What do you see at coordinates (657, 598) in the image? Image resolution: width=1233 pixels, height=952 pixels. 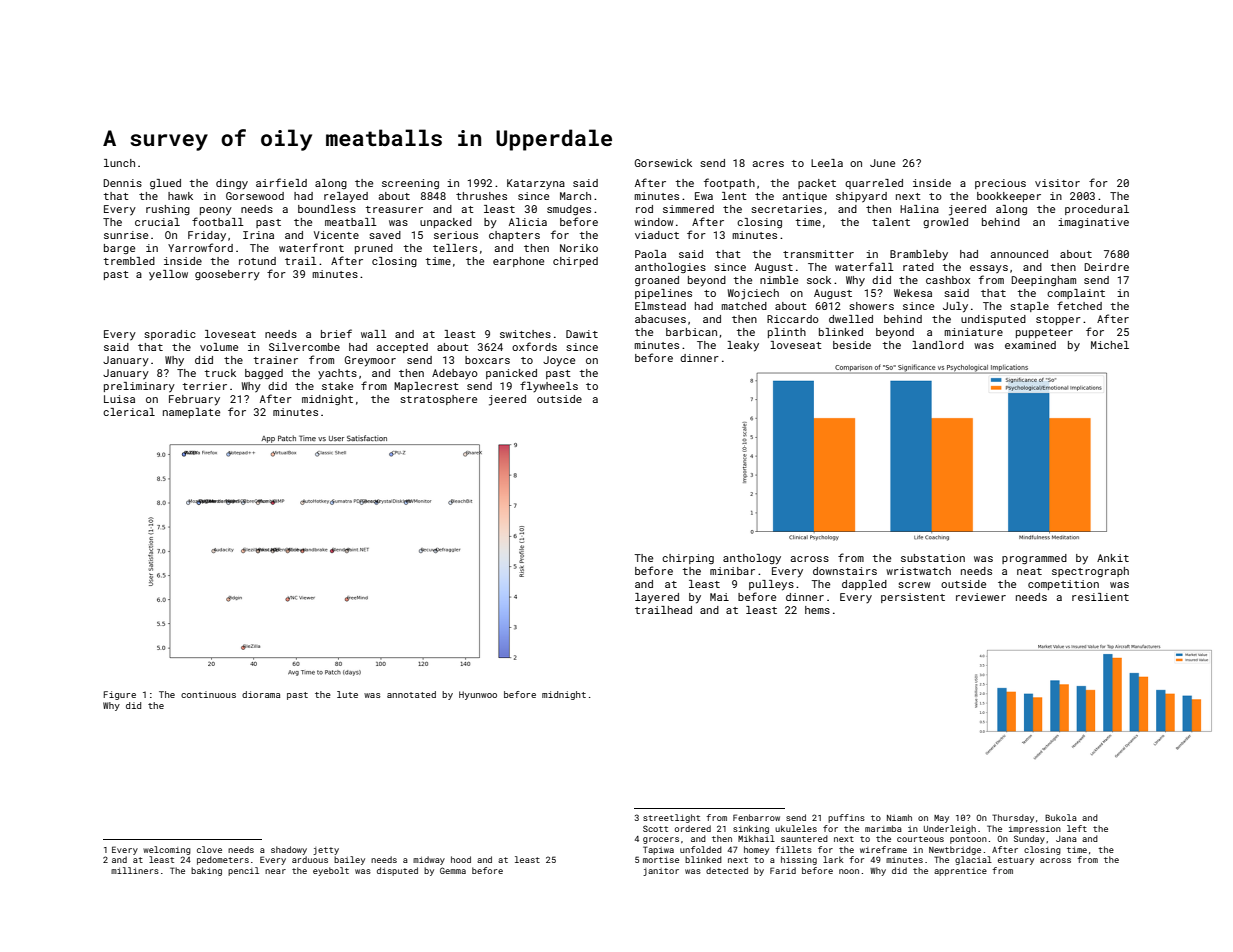 I see `layered` at bounding box center [657, 598].
